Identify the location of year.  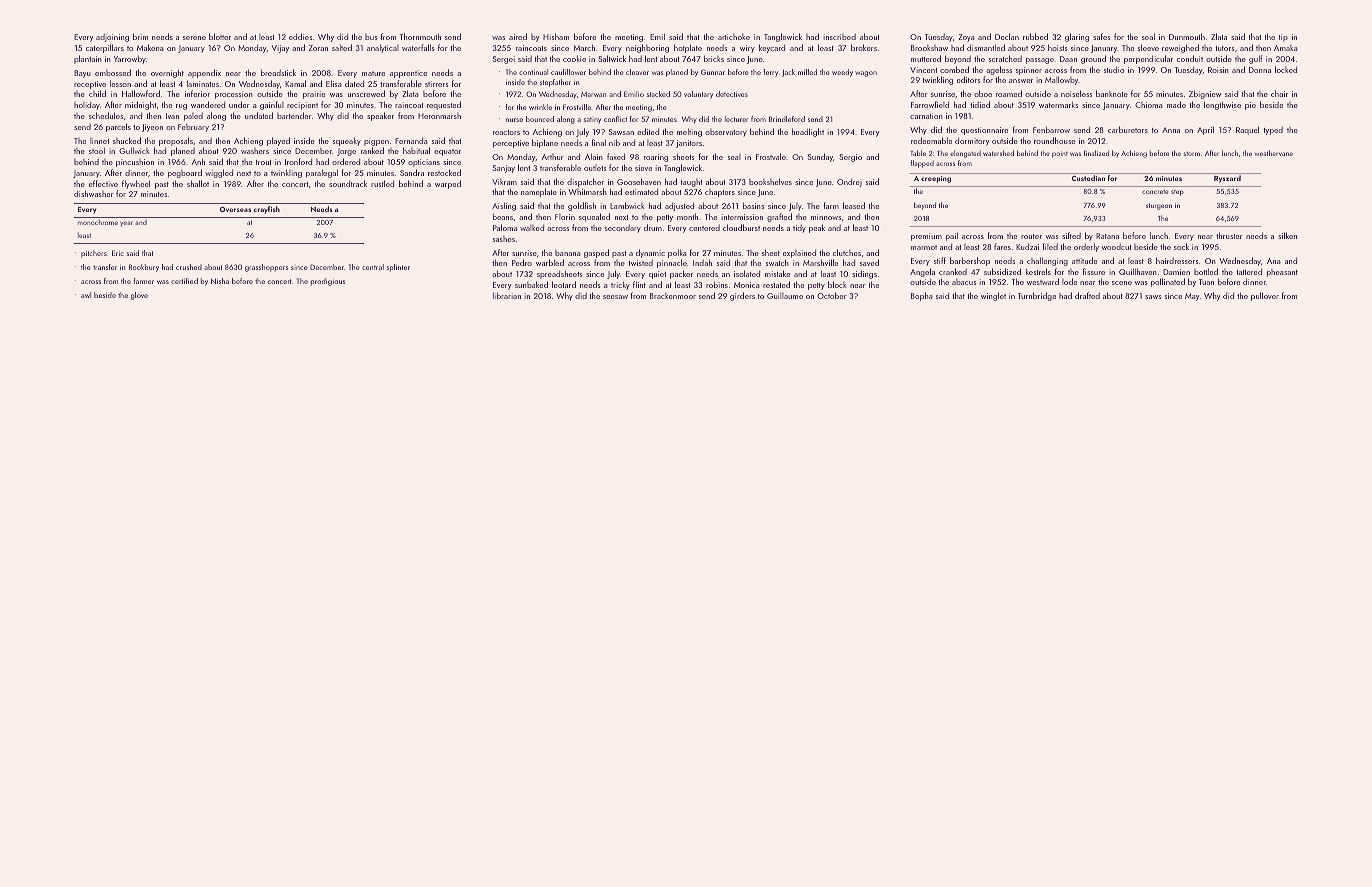
(126, 224).
